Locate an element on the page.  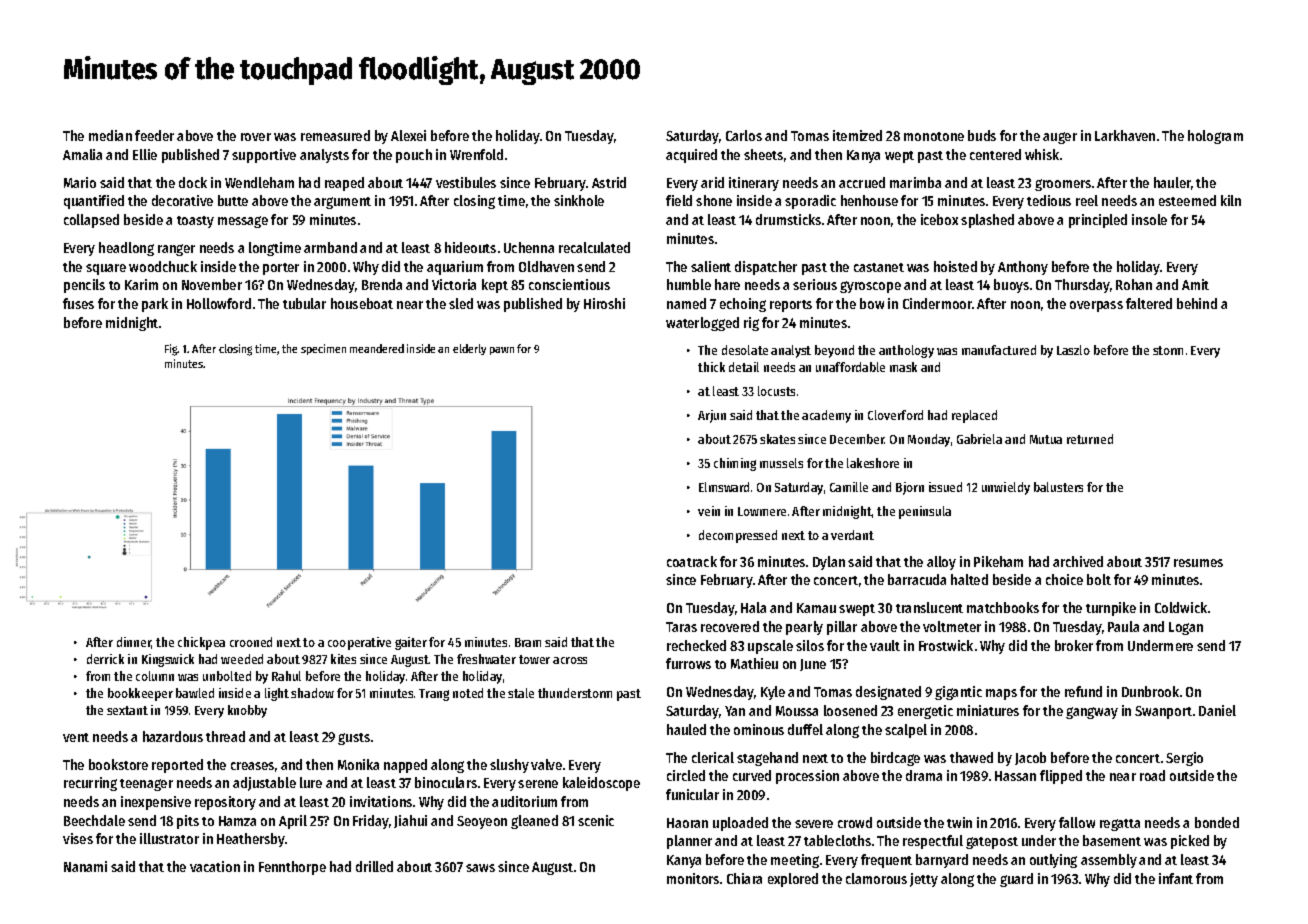
monitors is located at coordinates (693, 878).
